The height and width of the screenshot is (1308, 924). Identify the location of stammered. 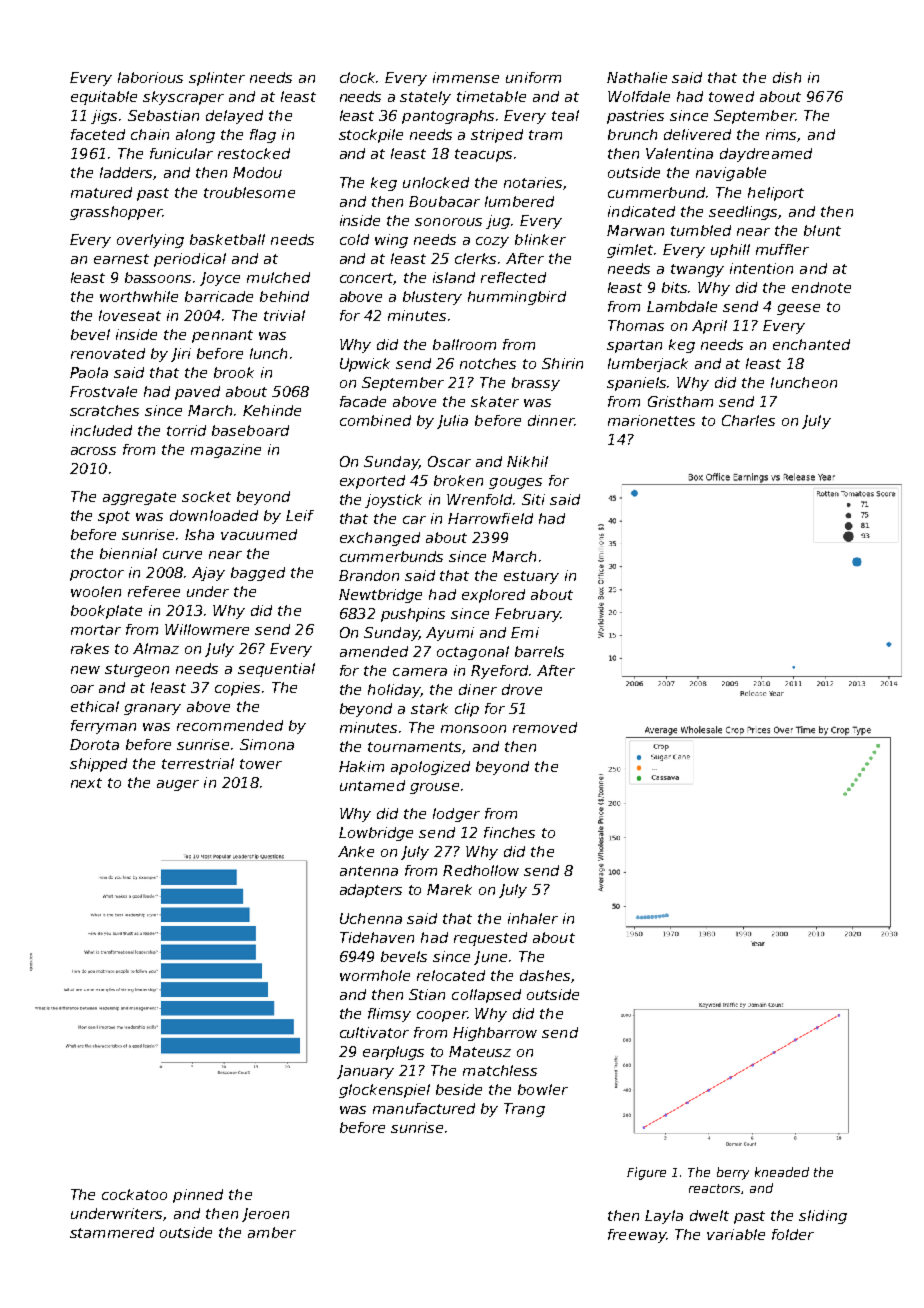
(112, 1232).
